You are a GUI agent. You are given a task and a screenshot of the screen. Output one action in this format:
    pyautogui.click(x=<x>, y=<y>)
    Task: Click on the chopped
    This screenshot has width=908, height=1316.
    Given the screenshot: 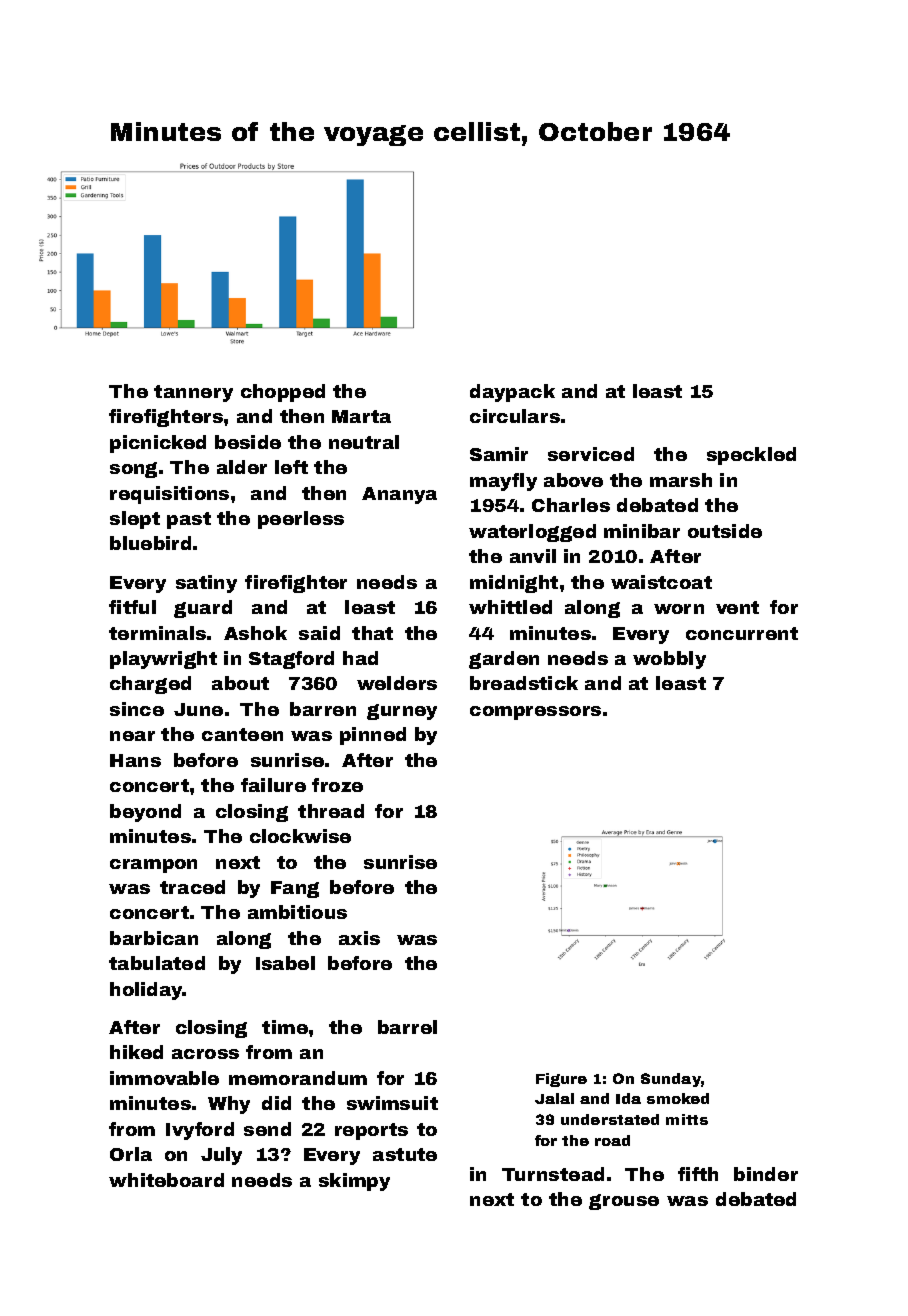 What is the action you would take?
    pyautogui.click(x=283, y=393)
